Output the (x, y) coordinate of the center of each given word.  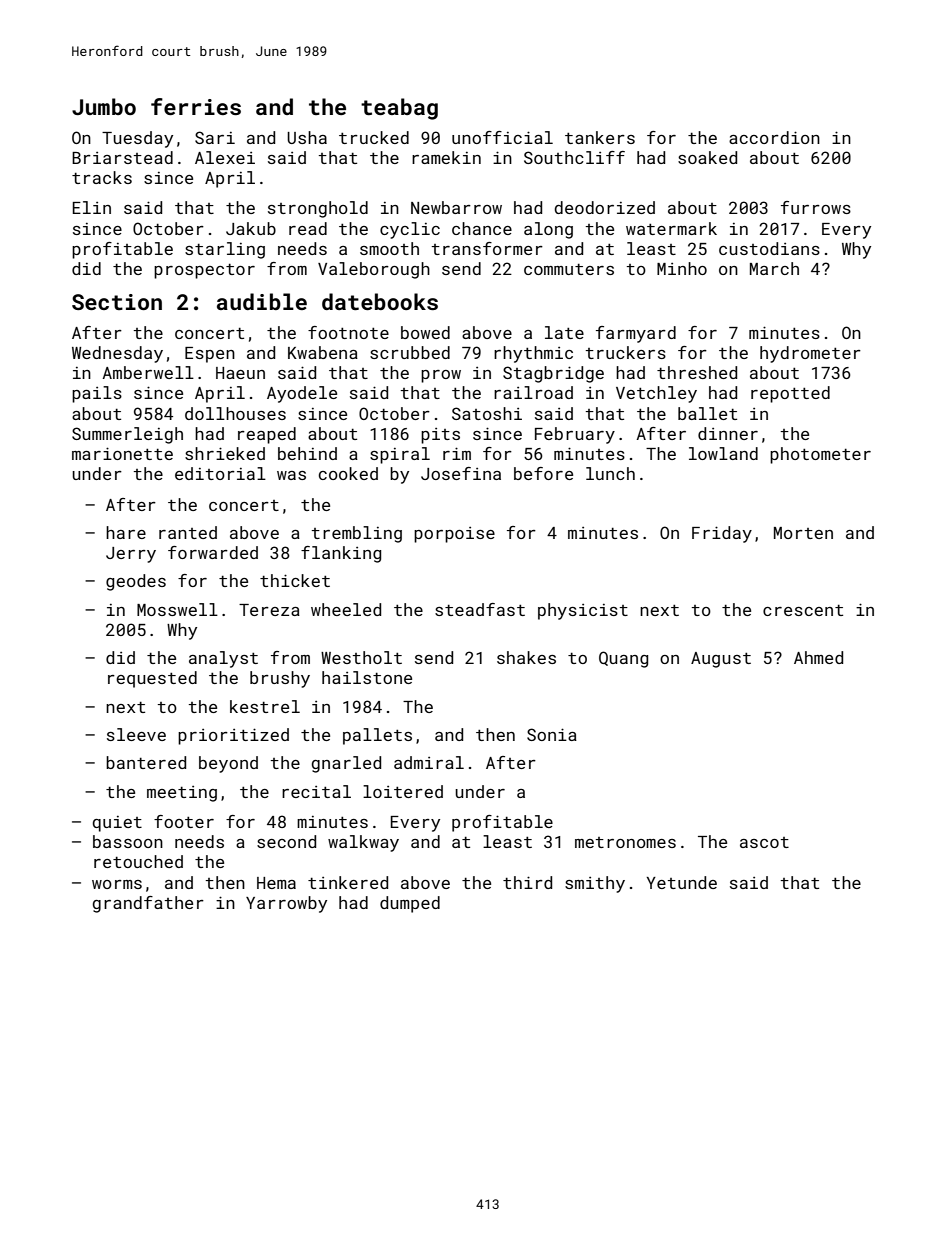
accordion (774, 137)
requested (152, 679)
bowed (425, 332)
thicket (295, 580)
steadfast (480, 609)
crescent (803, 610)
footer (184, 821)
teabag (399, 109)
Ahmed (818, 657)
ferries (196, 106)
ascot (764, 842)
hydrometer (810, 354)
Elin (92, 207)
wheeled (346, 609)
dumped (410, 904)
